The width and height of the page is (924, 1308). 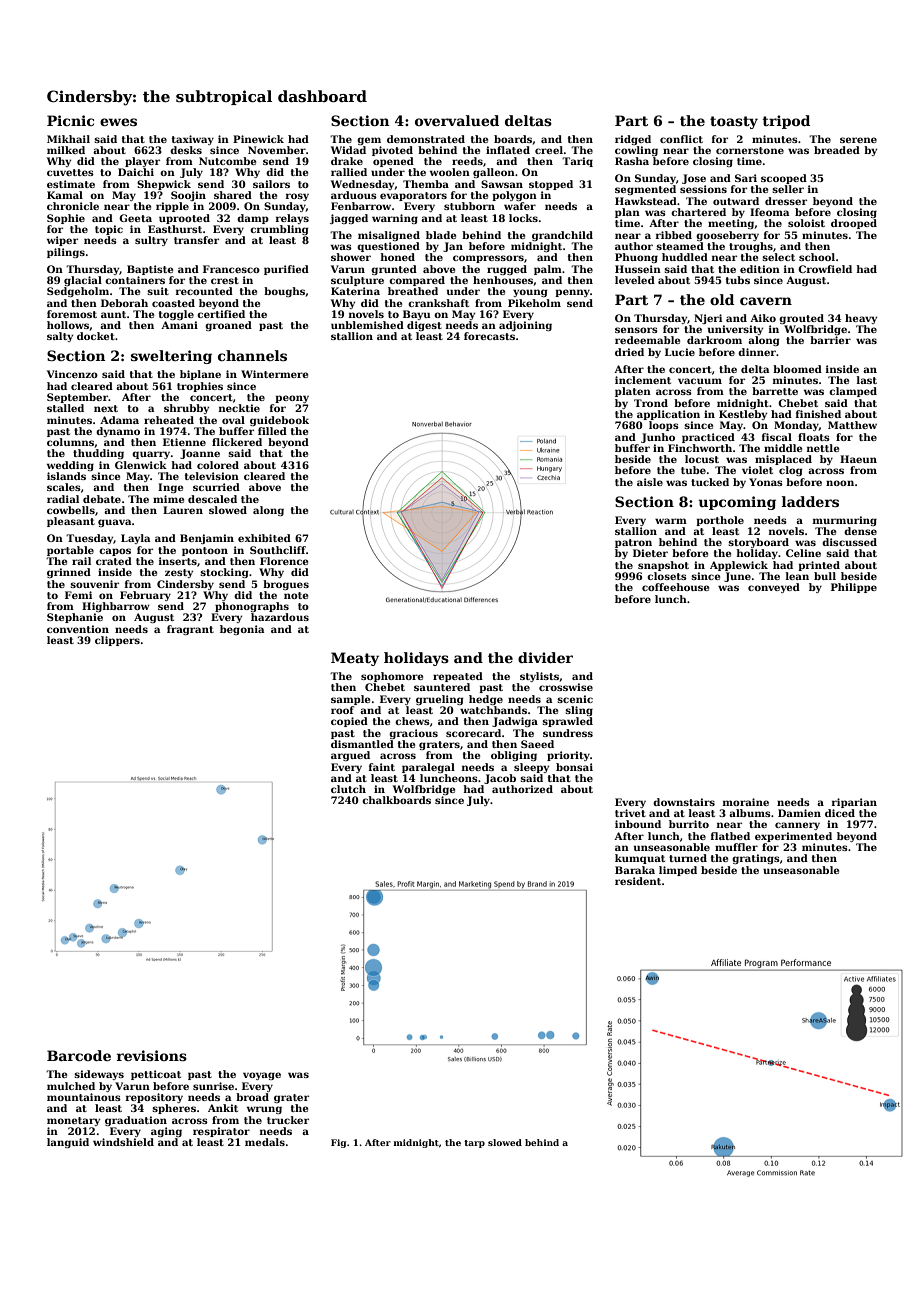 What do you see at coordinates (457, 120) in the page?
I see `overvalued` at bounding box center [457, 120].
